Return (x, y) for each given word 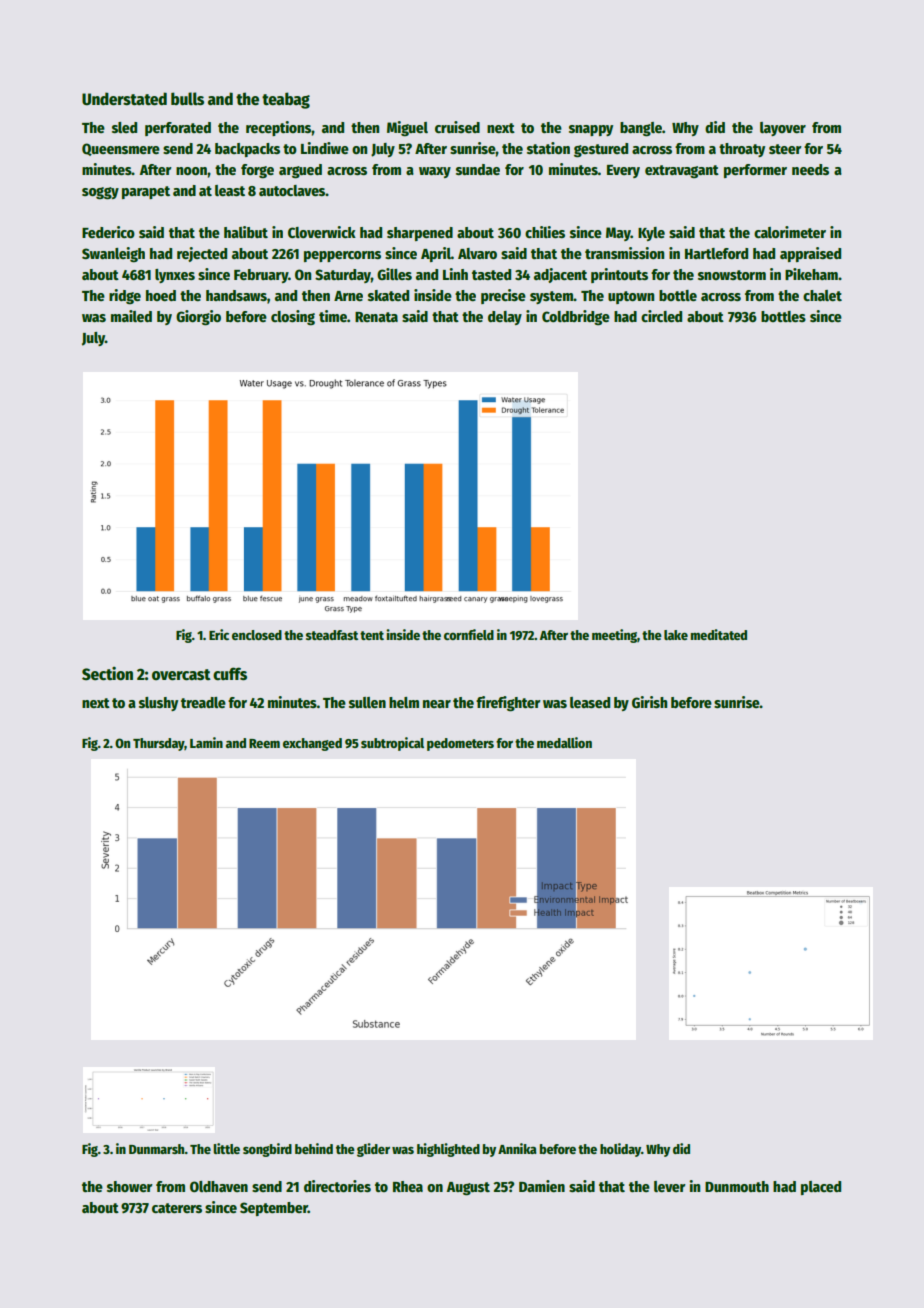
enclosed (257, 635)
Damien (542, 1186)
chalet (822, 295)
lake (676, 635)
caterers (177, 1208)
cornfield (469, 634)
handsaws (236, 295)
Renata (376, 317)
